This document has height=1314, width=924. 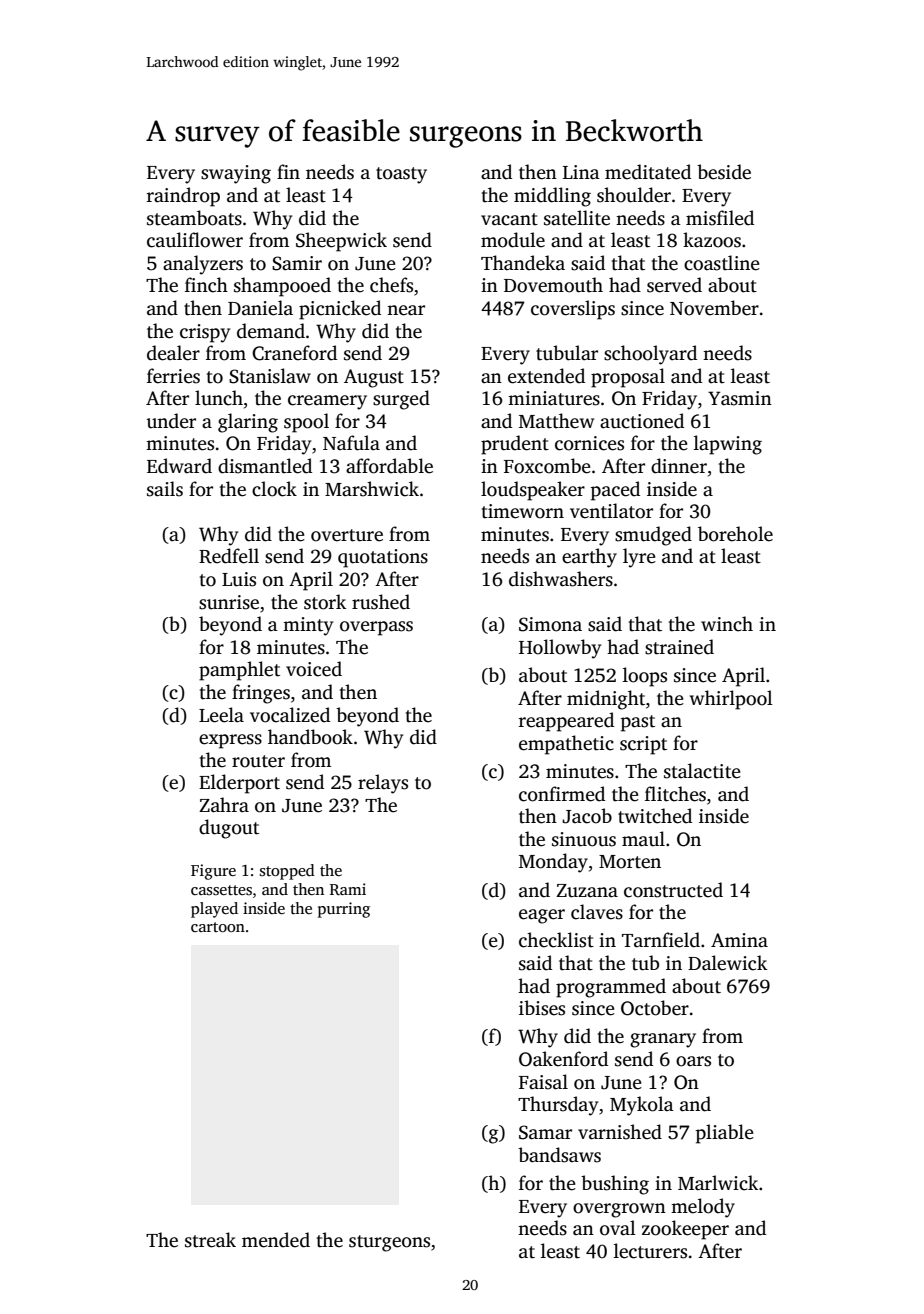 I want to click on script, so click(x=643, y=745).
